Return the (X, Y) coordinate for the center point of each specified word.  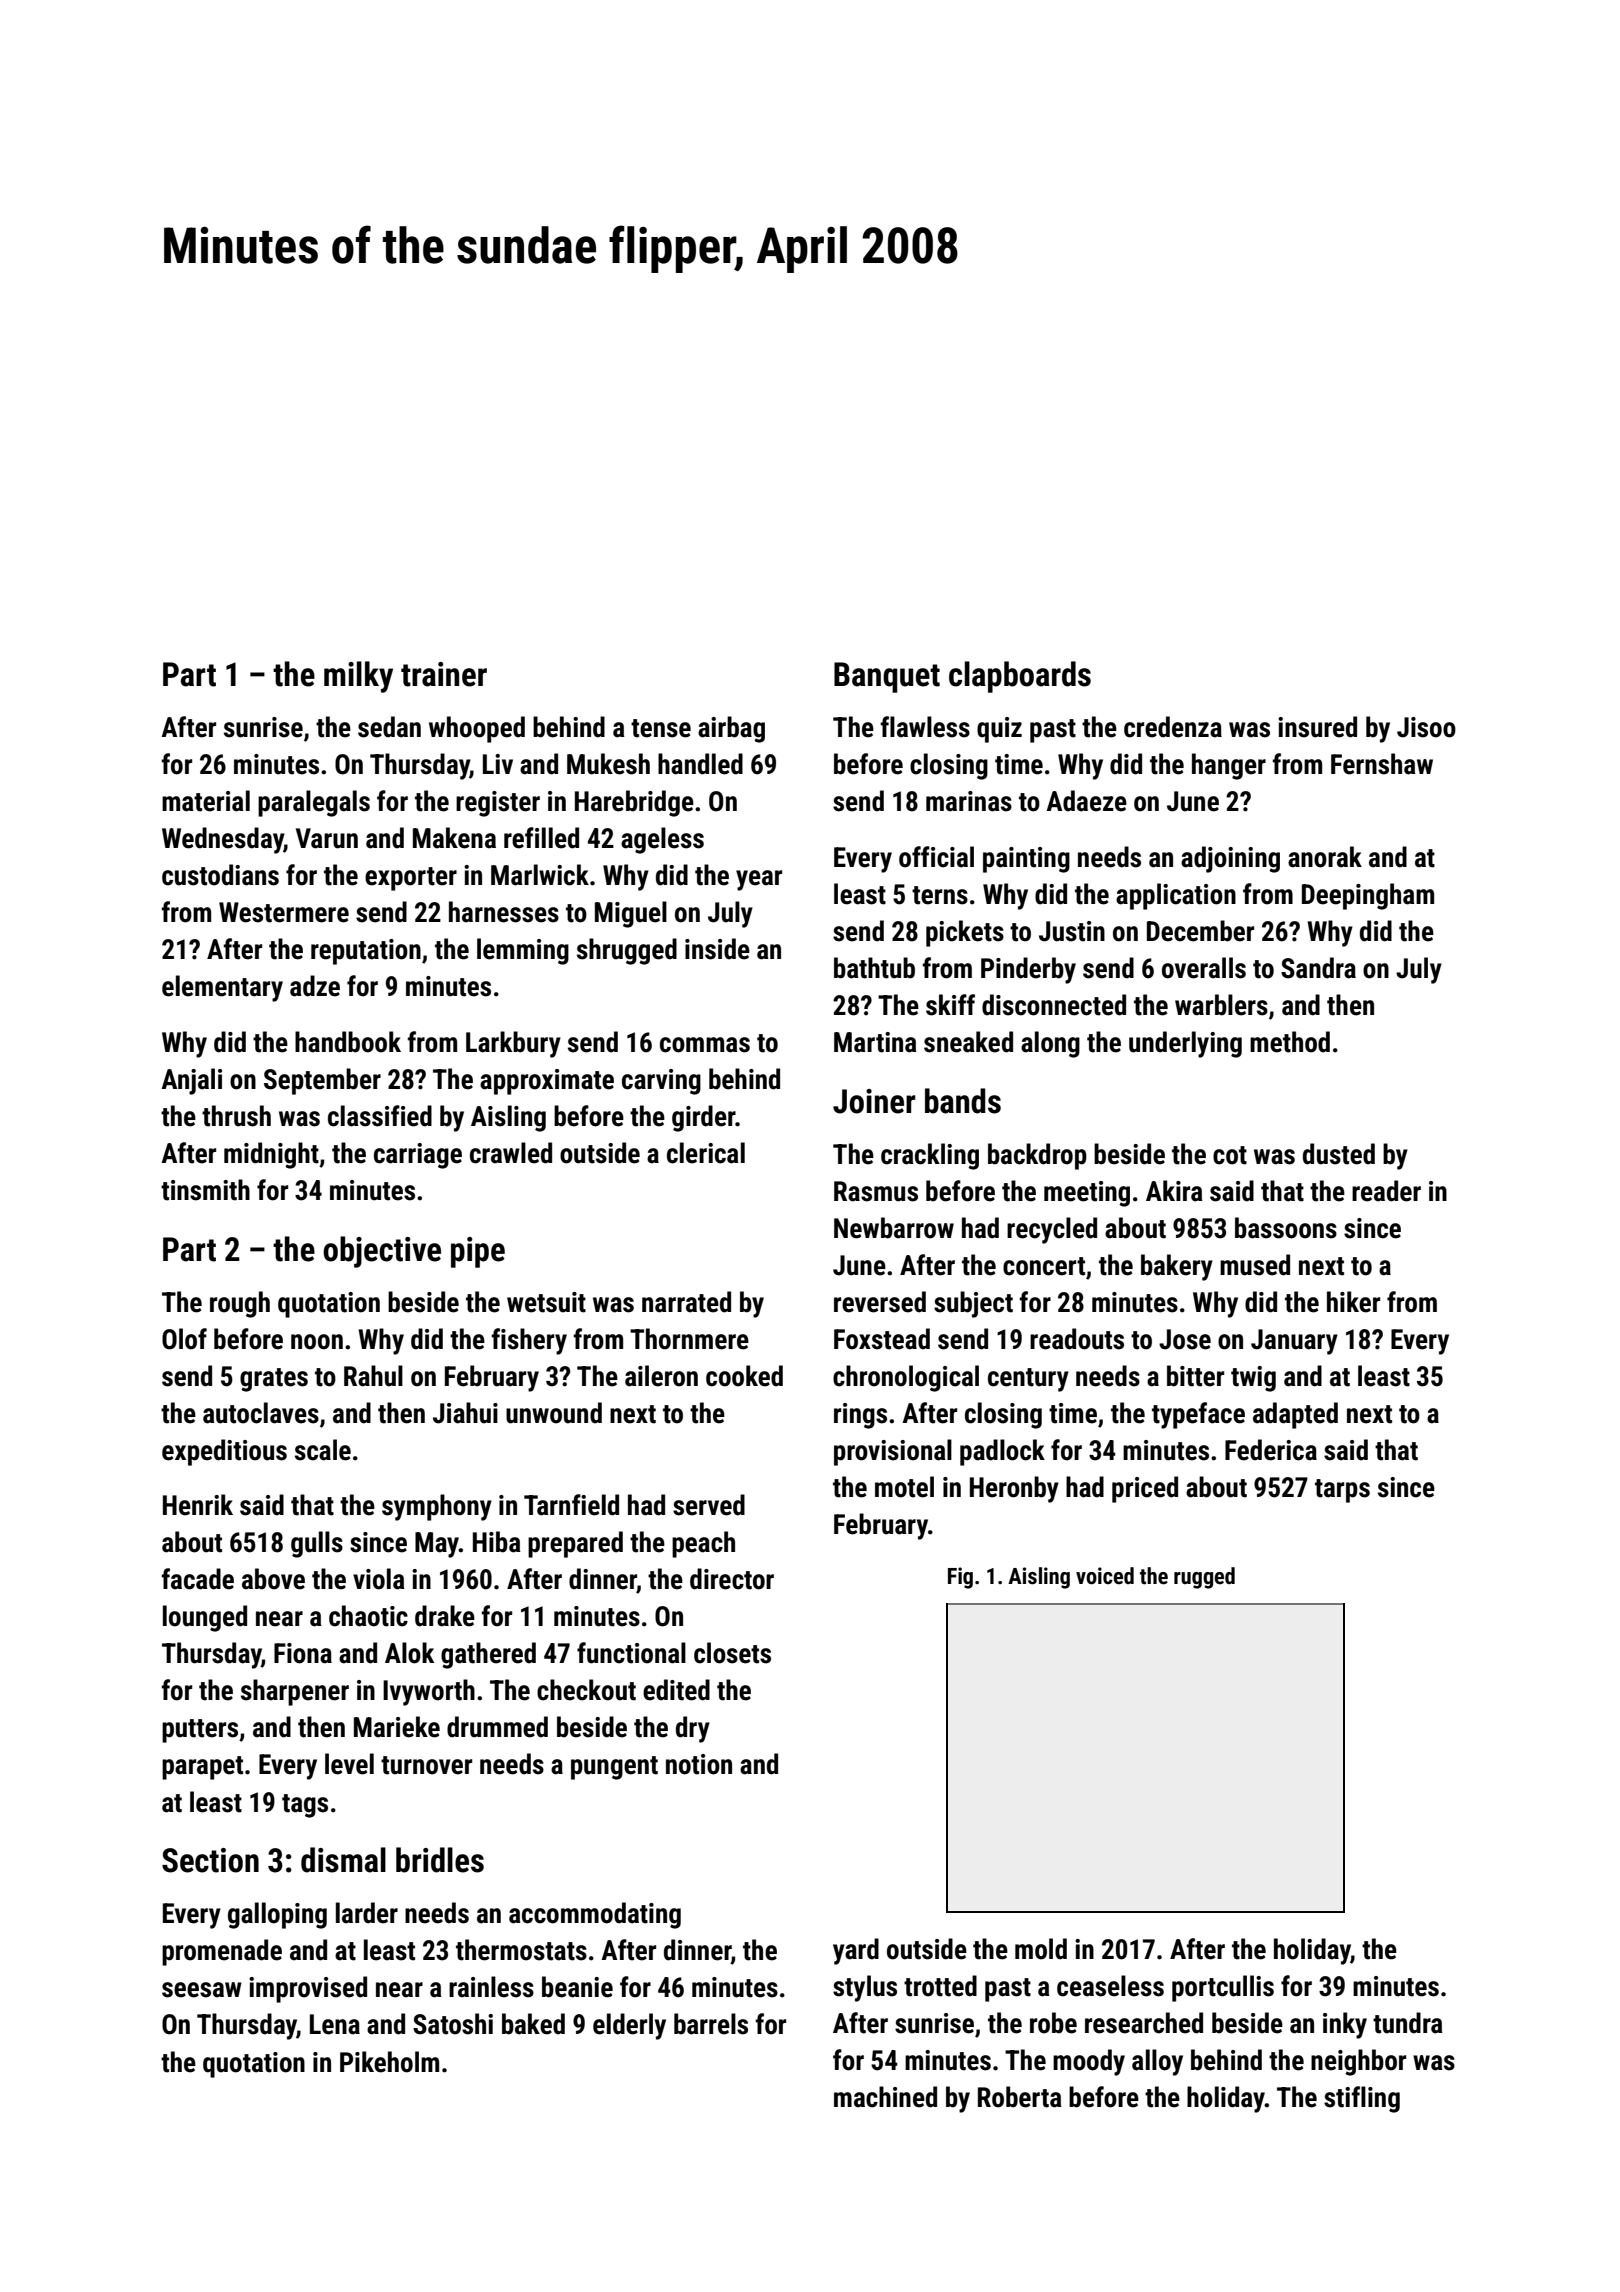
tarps (1342, 1491)
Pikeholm (389, 2062)
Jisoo (1426, 727)
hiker (1353, 1302)
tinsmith (205, 1190)
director (732, 1579)
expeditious (224, 1452)
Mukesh (608, 764)
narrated (686, 1302)
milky (358, 677)
